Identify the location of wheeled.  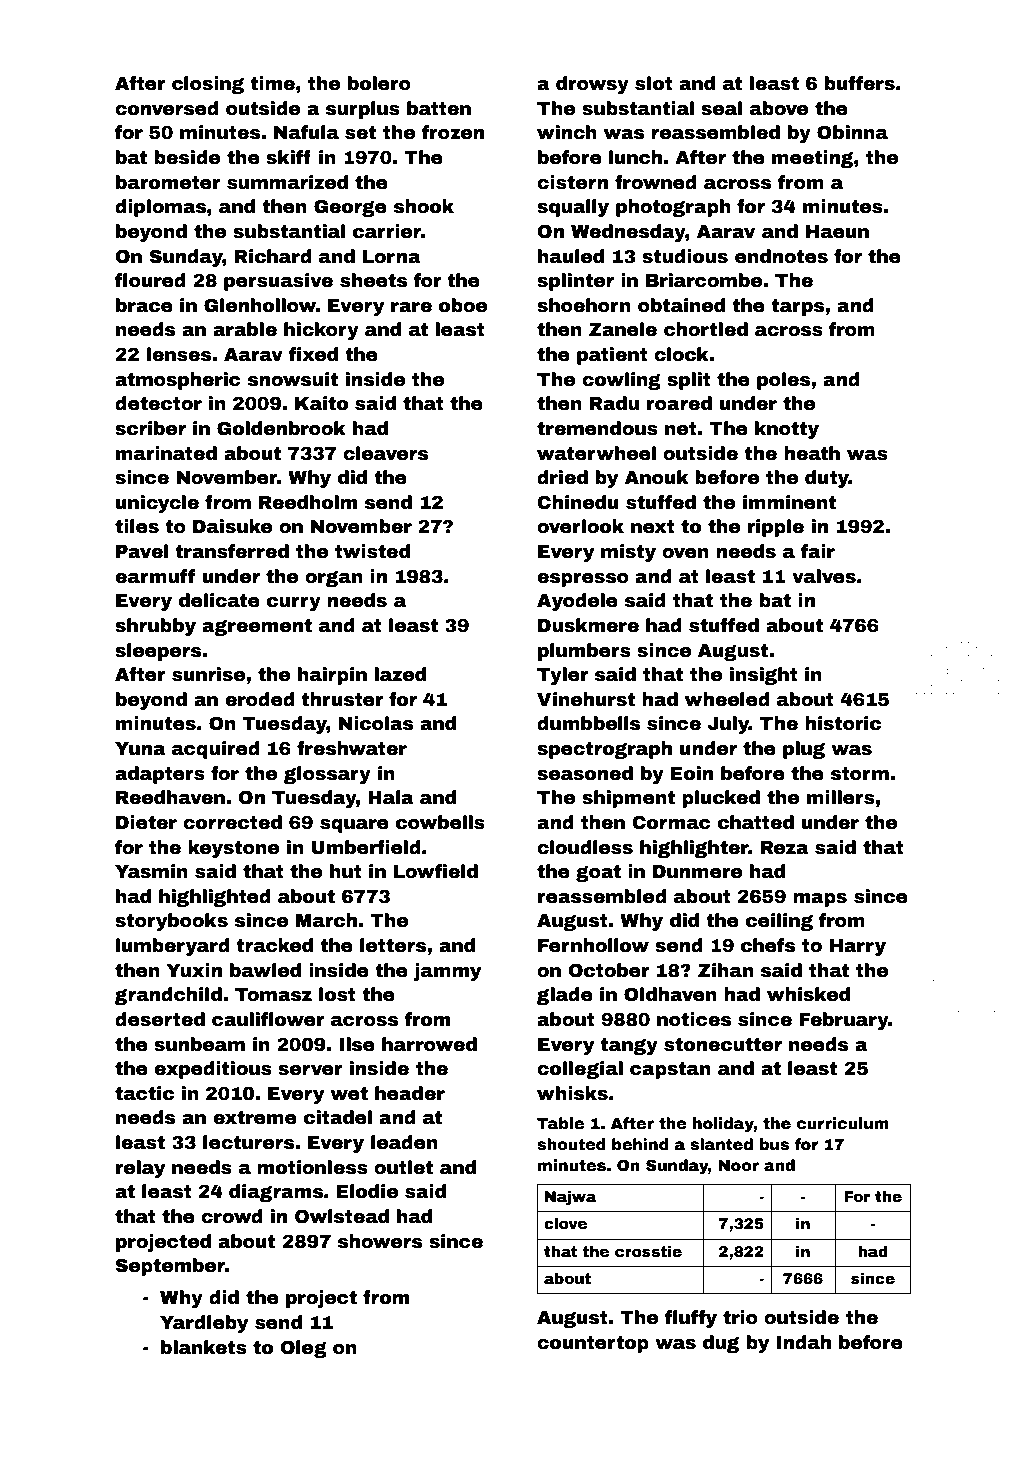
(727, 699).
